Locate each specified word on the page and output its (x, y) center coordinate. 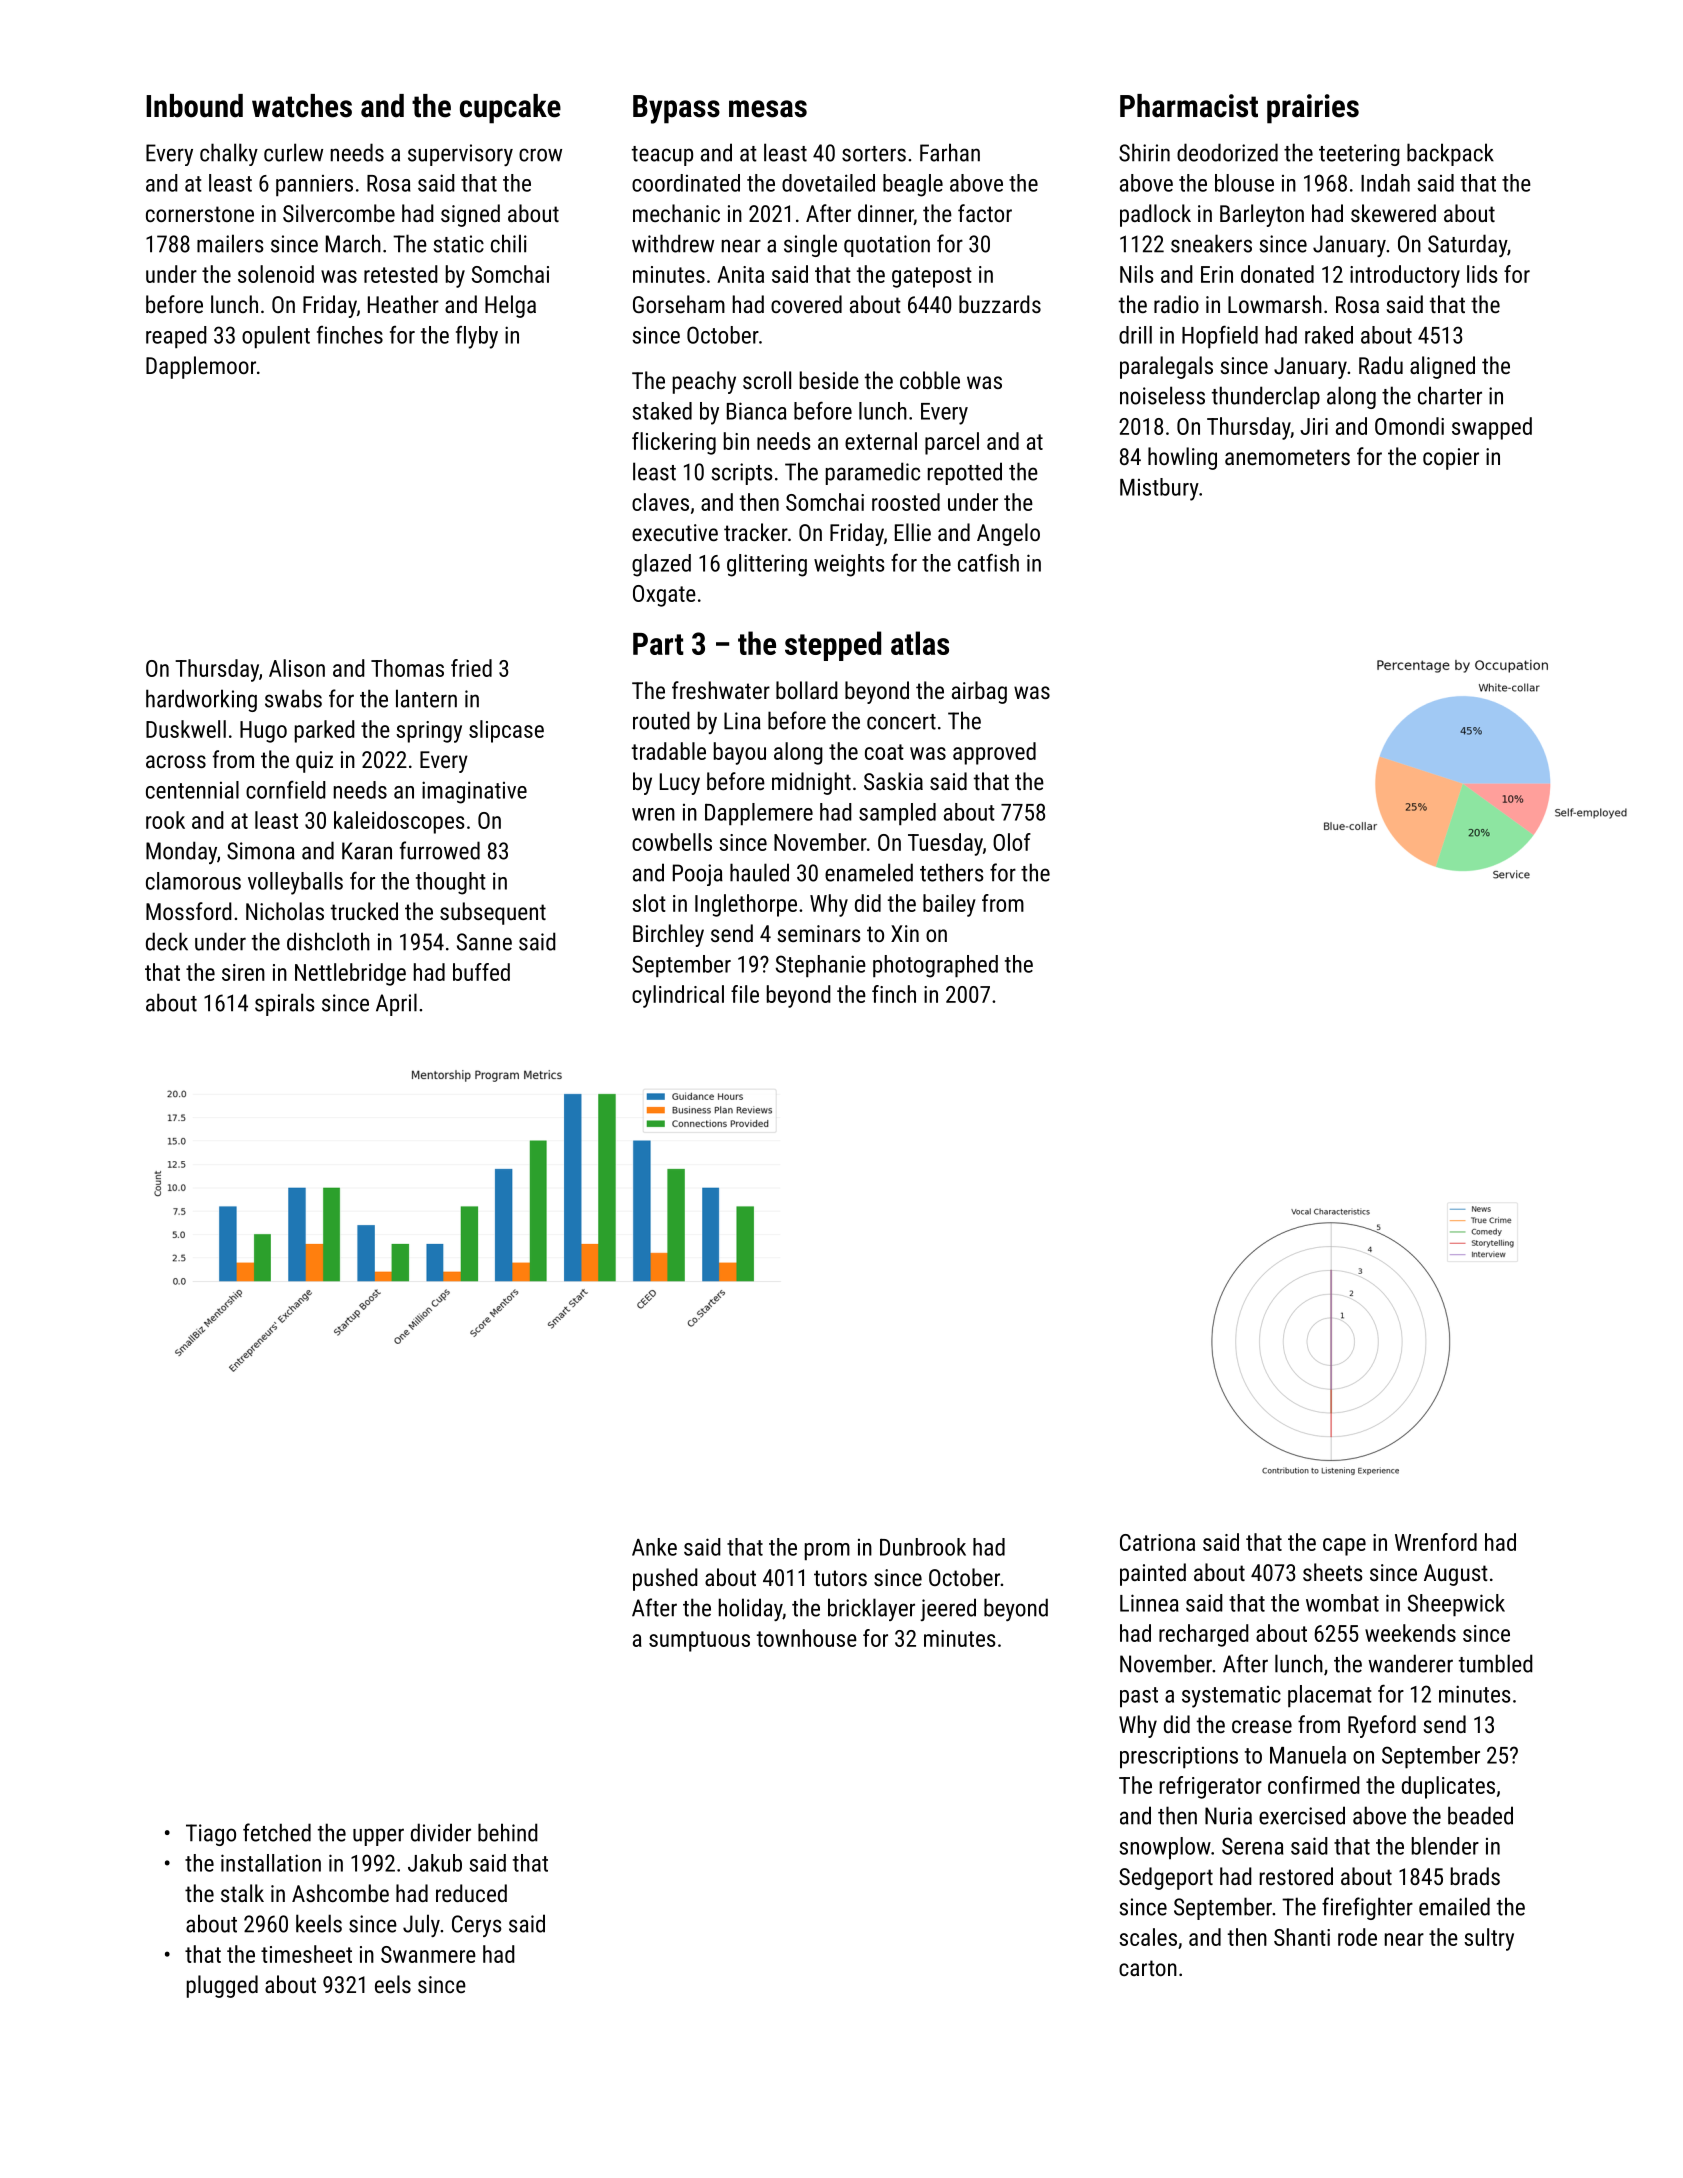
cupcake (510, 109)
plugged (222, 1986)
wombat (1342, 1603)
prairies (1313, 109)
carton (1148, 1968)
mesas (768, 109)
